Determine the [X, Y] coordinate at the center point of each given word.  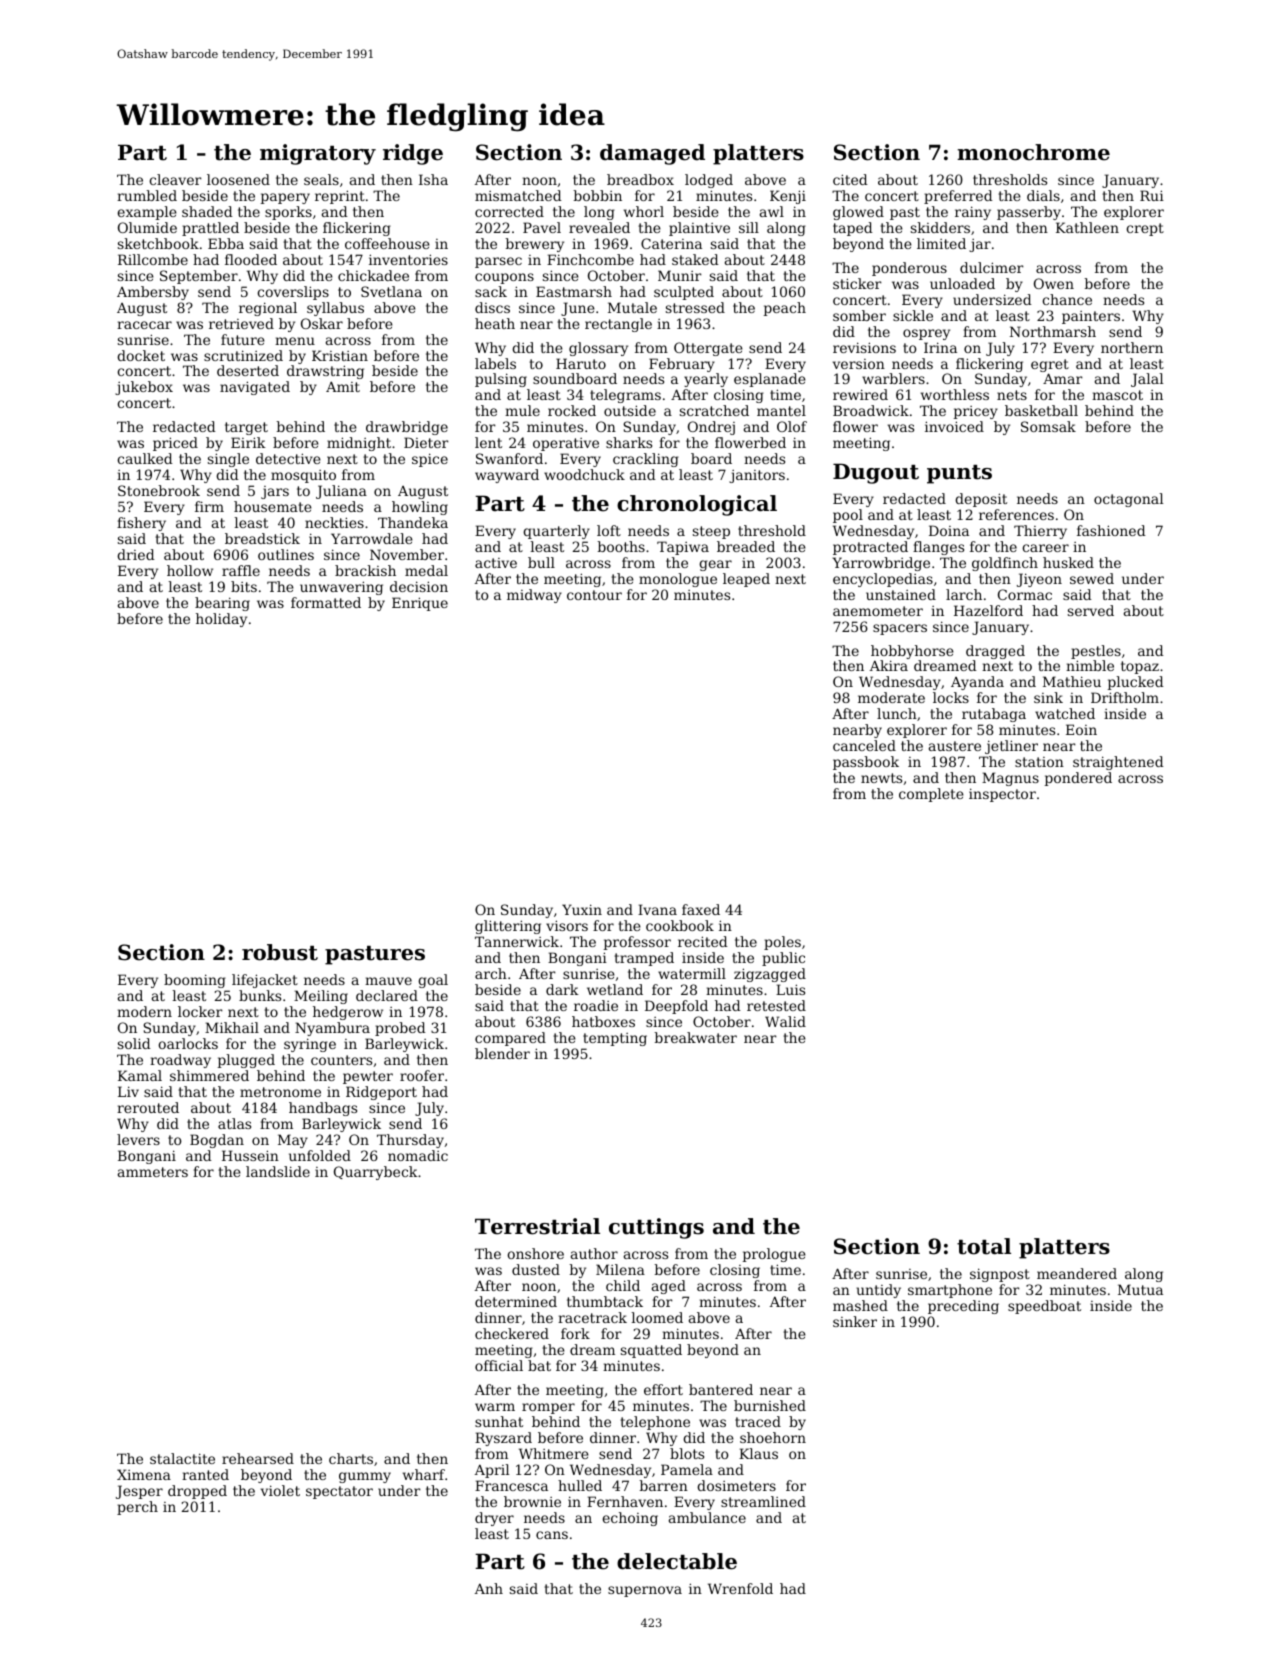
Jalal [1147, 380]
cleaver [175, 179]
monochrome [1033, 152]
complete [931, 795]
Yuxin [582, 909]
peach [784, 309]
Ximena [144, 1474]
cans [552, 1535]
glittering [508, 927]
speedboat [1044, 1307]
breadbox [640, 179]
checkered [512, 1333]
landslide [278, 1171]
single [228, 460]
